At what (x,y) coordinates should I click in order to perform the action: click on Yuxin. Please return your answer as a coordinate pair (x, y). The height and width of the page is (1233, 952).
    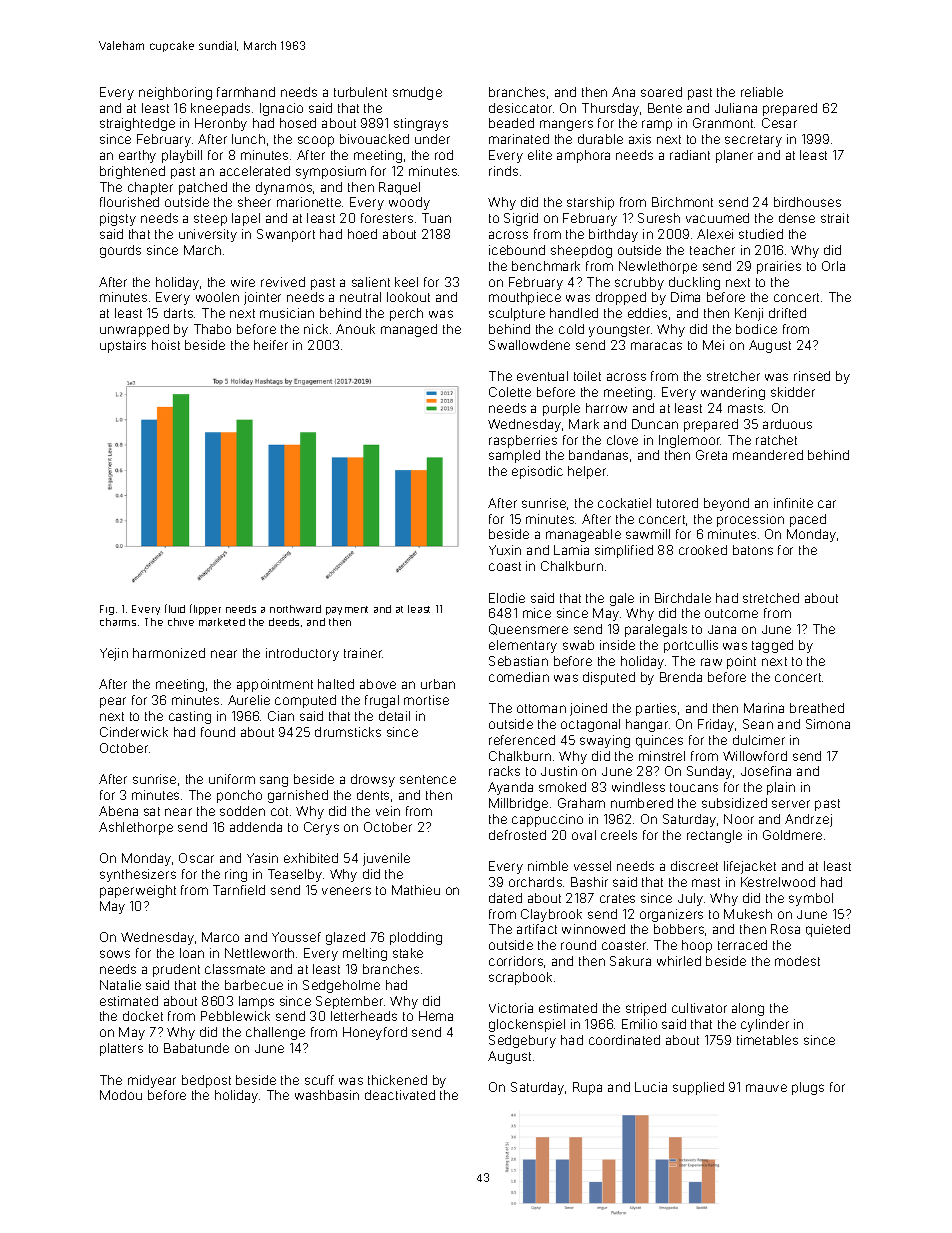
    Looking at the image, I should click on (505, 550).
